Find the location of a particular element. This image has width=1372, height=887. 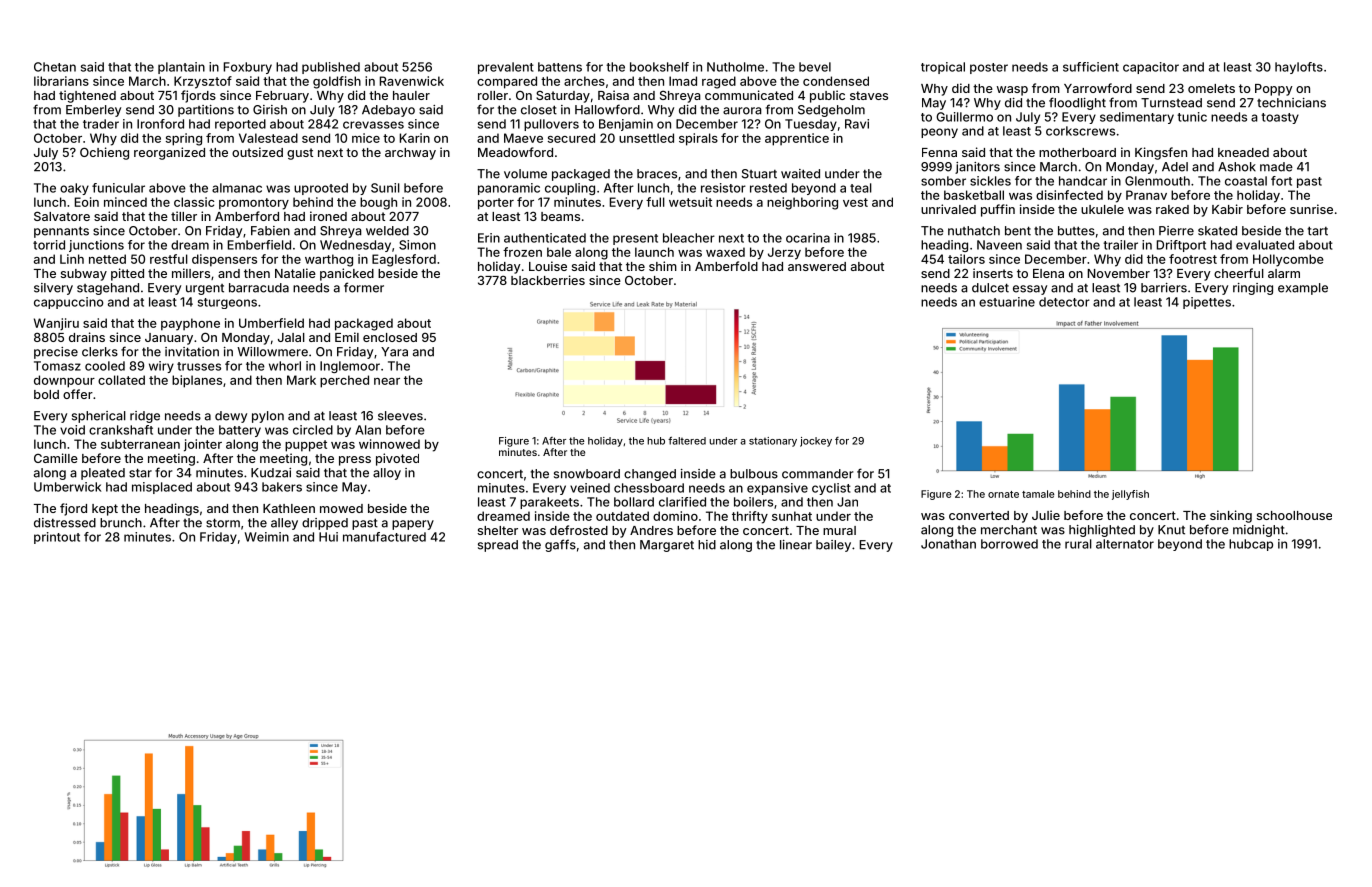

pipettes is located at coordinates (1207, 303).
